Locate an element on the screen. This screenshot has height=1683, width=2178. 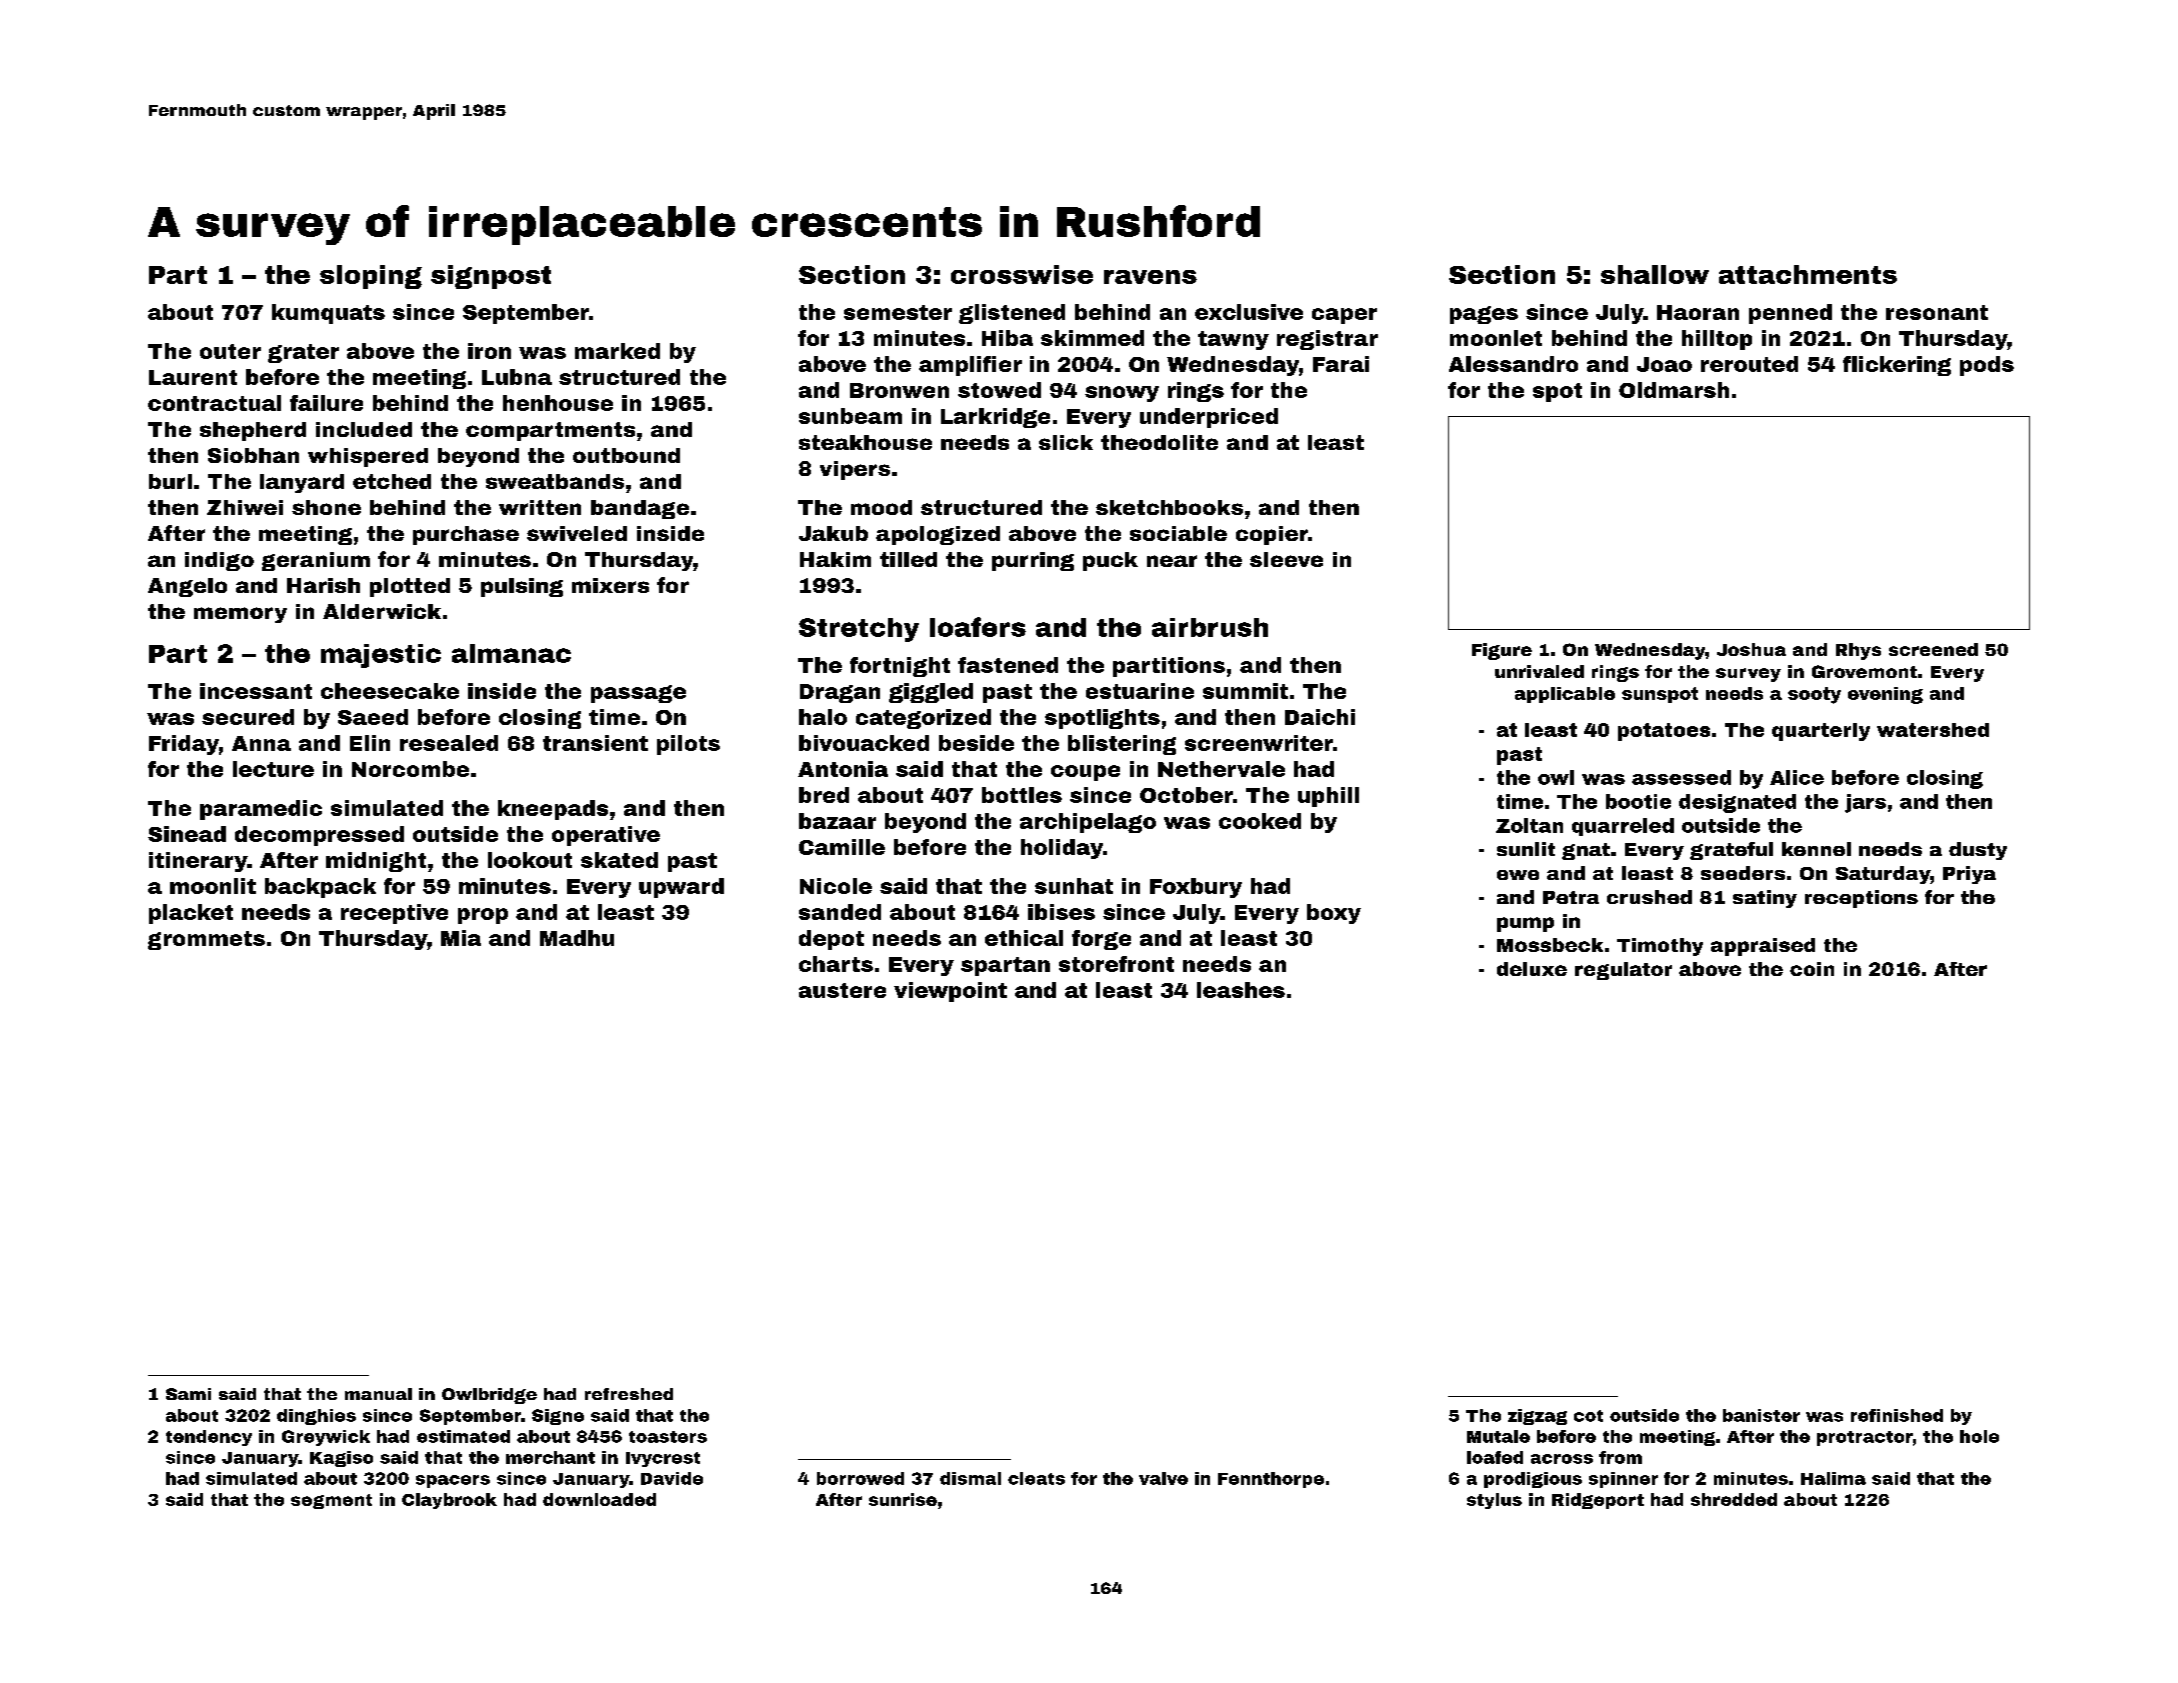
pulsing is located at coordinates (522, 587).
